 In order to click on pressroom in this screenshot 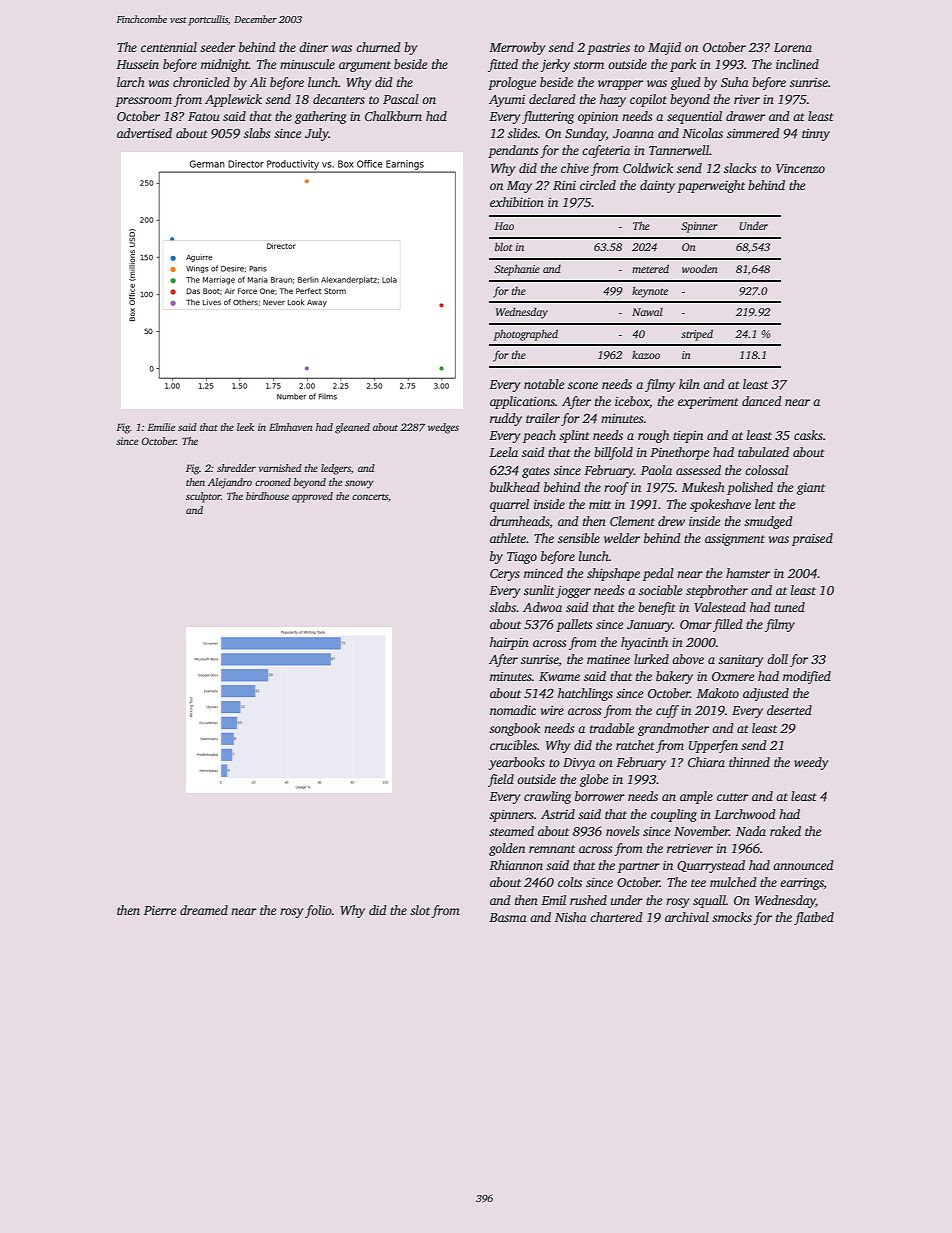, I will do `click(143, 102)`.
